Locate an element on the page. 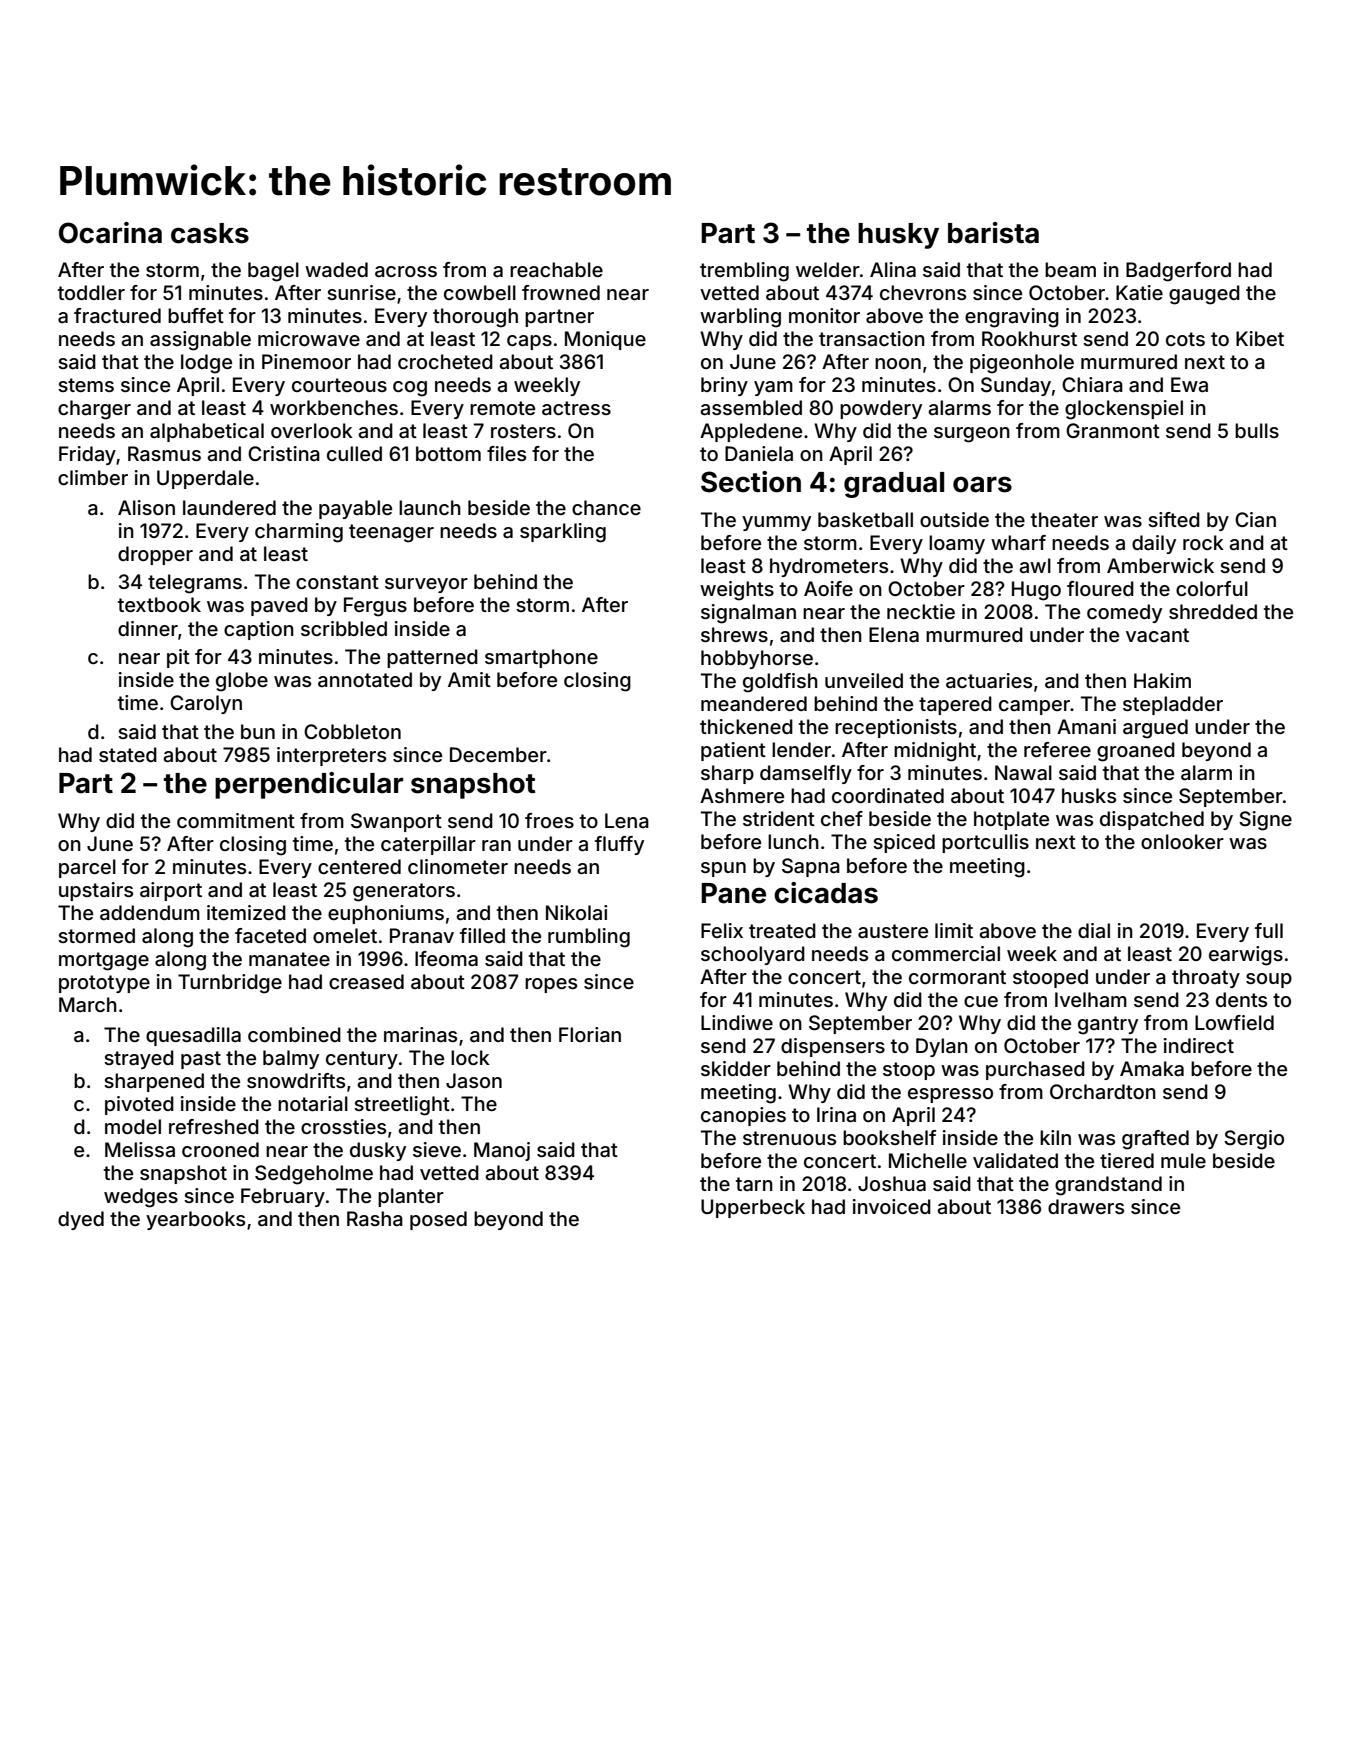  reachable is located at coordinates (556, 269).
